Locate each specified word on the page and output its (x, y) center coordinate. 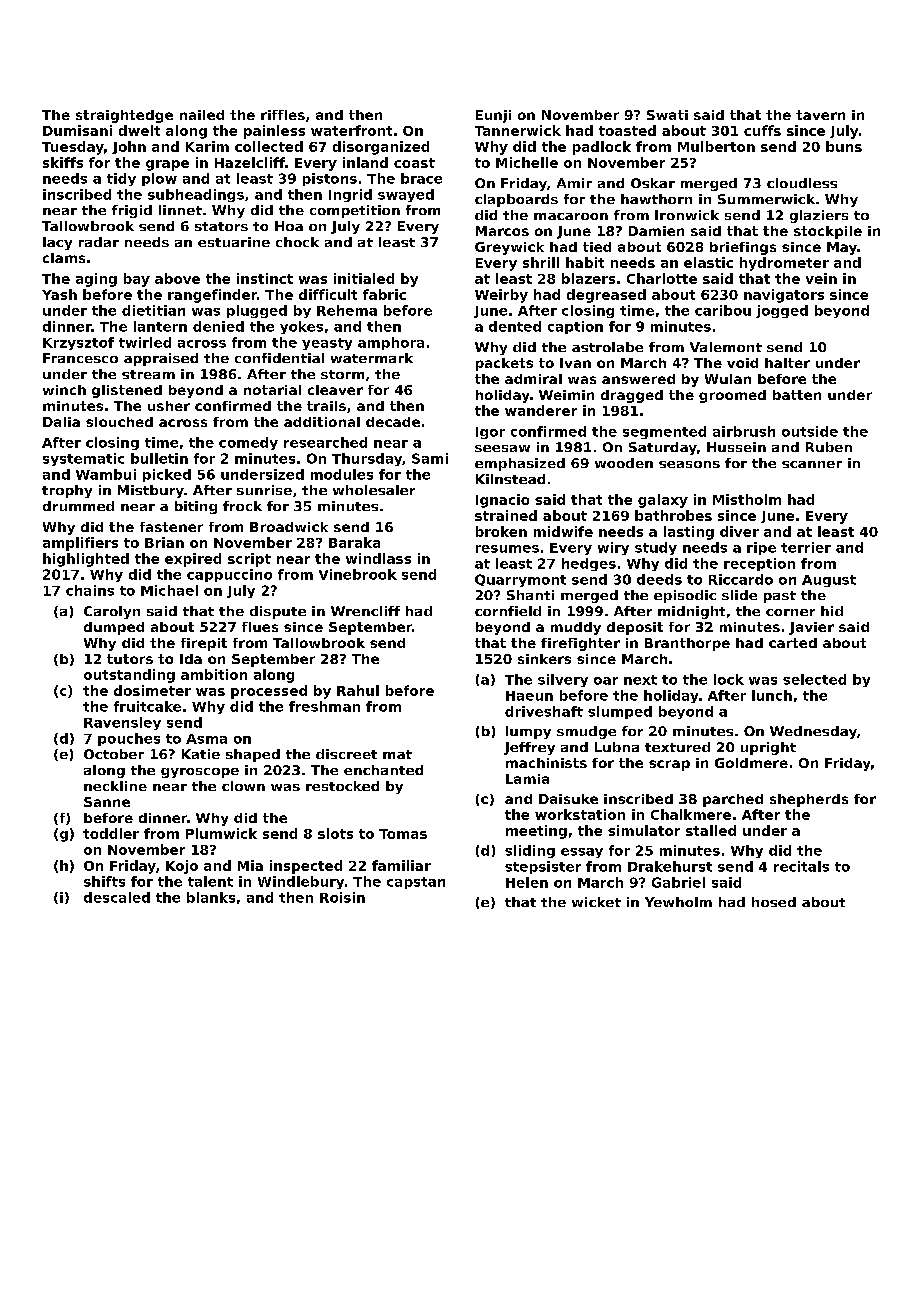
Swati (667, 115)
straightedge (124, 116)
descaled (117, 897)
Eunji (493, 116)
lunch (772, 695)
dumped (114, 628)
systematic (83, 459)
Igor (490, 433)
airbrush (744, 431)
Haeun (529, 696)
